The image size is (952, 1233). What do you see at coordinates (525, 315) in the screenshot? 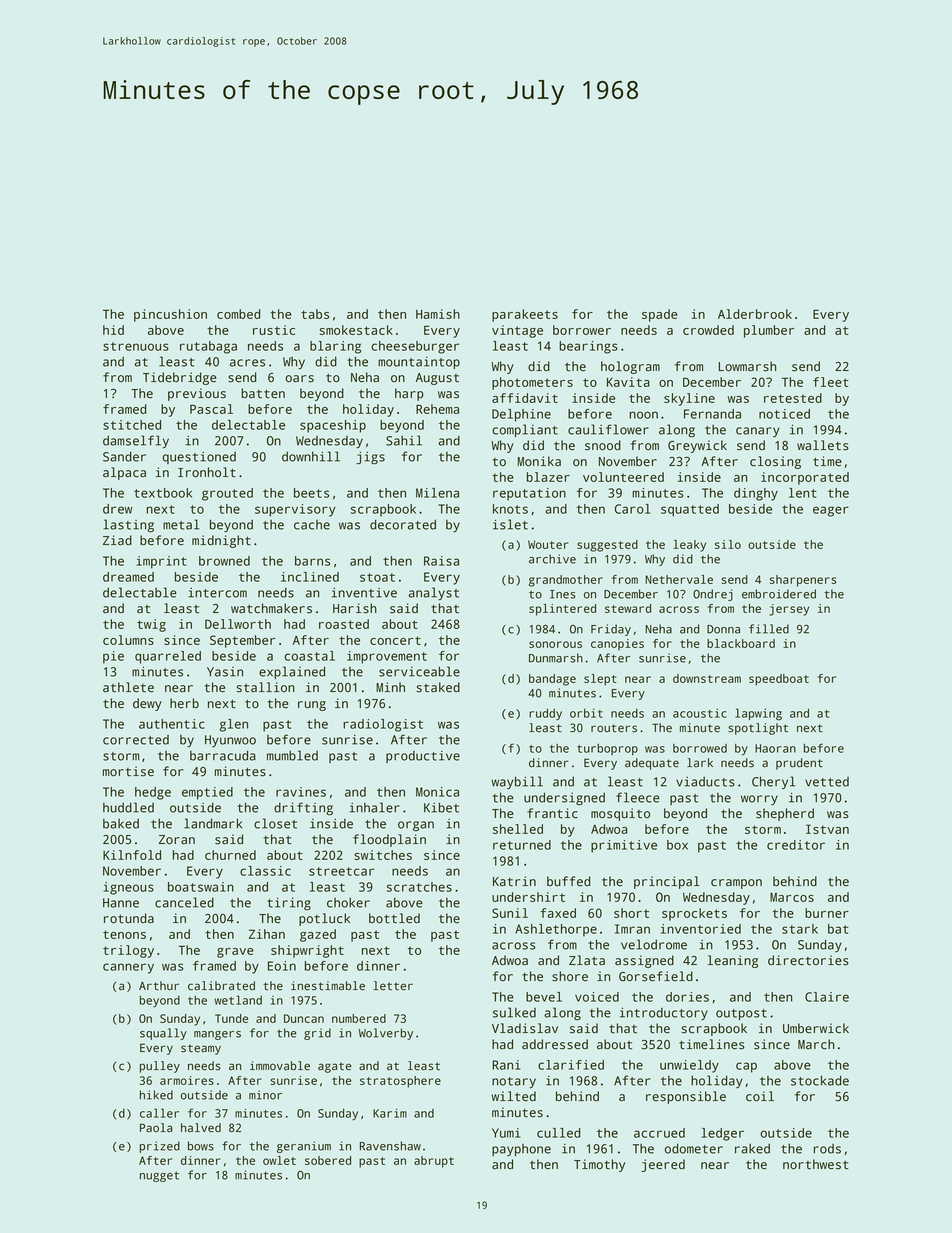
I see `parakeets` at bounding box center [525, 315].
